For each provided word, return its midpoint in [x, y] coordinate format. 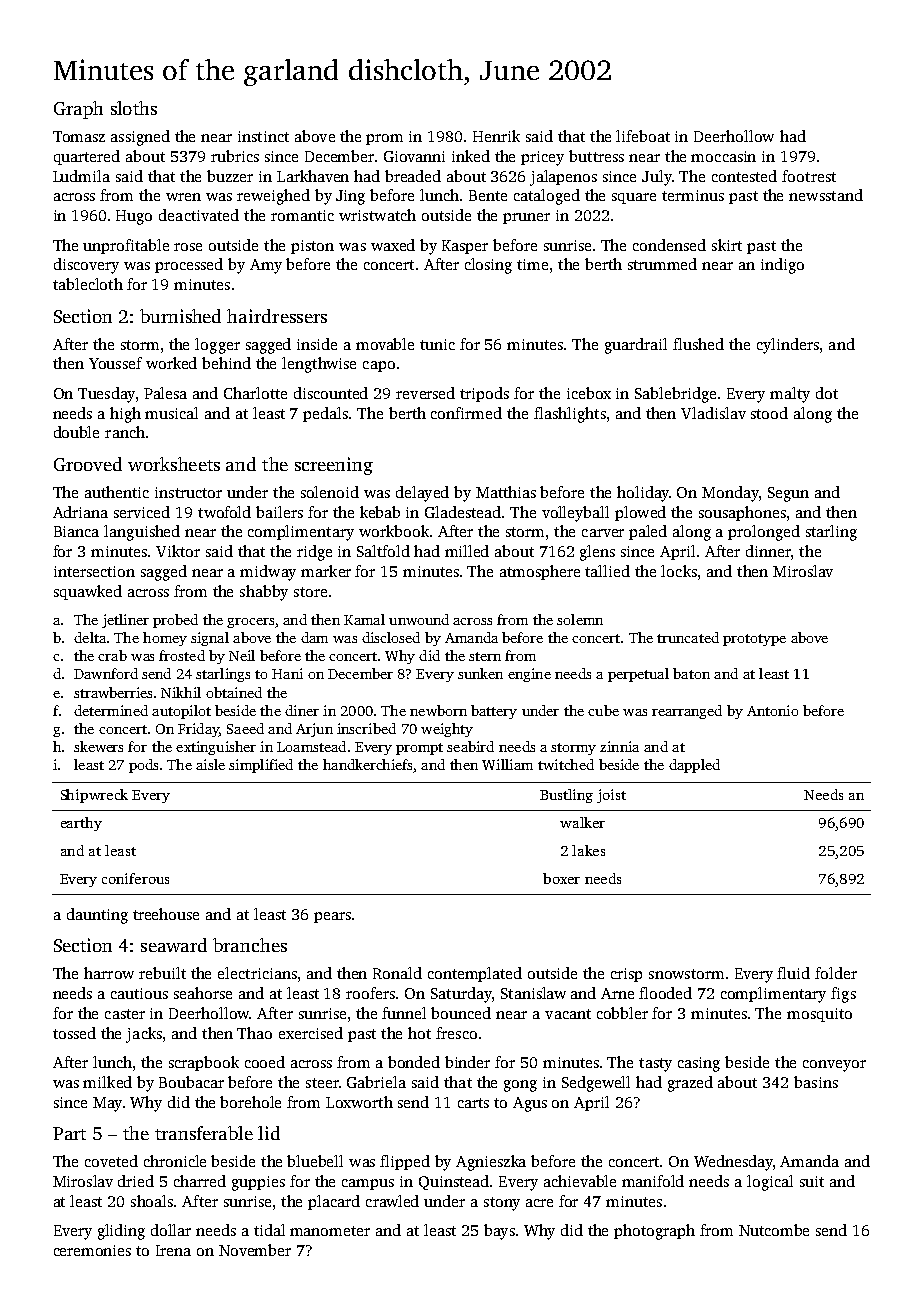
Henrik [496, 136]
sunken [480, 673]
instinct [263, 136]
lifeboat [643, 136]
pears [332, 917]
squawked [88, 592]
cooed [265, 1062]
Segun [788, 494]
